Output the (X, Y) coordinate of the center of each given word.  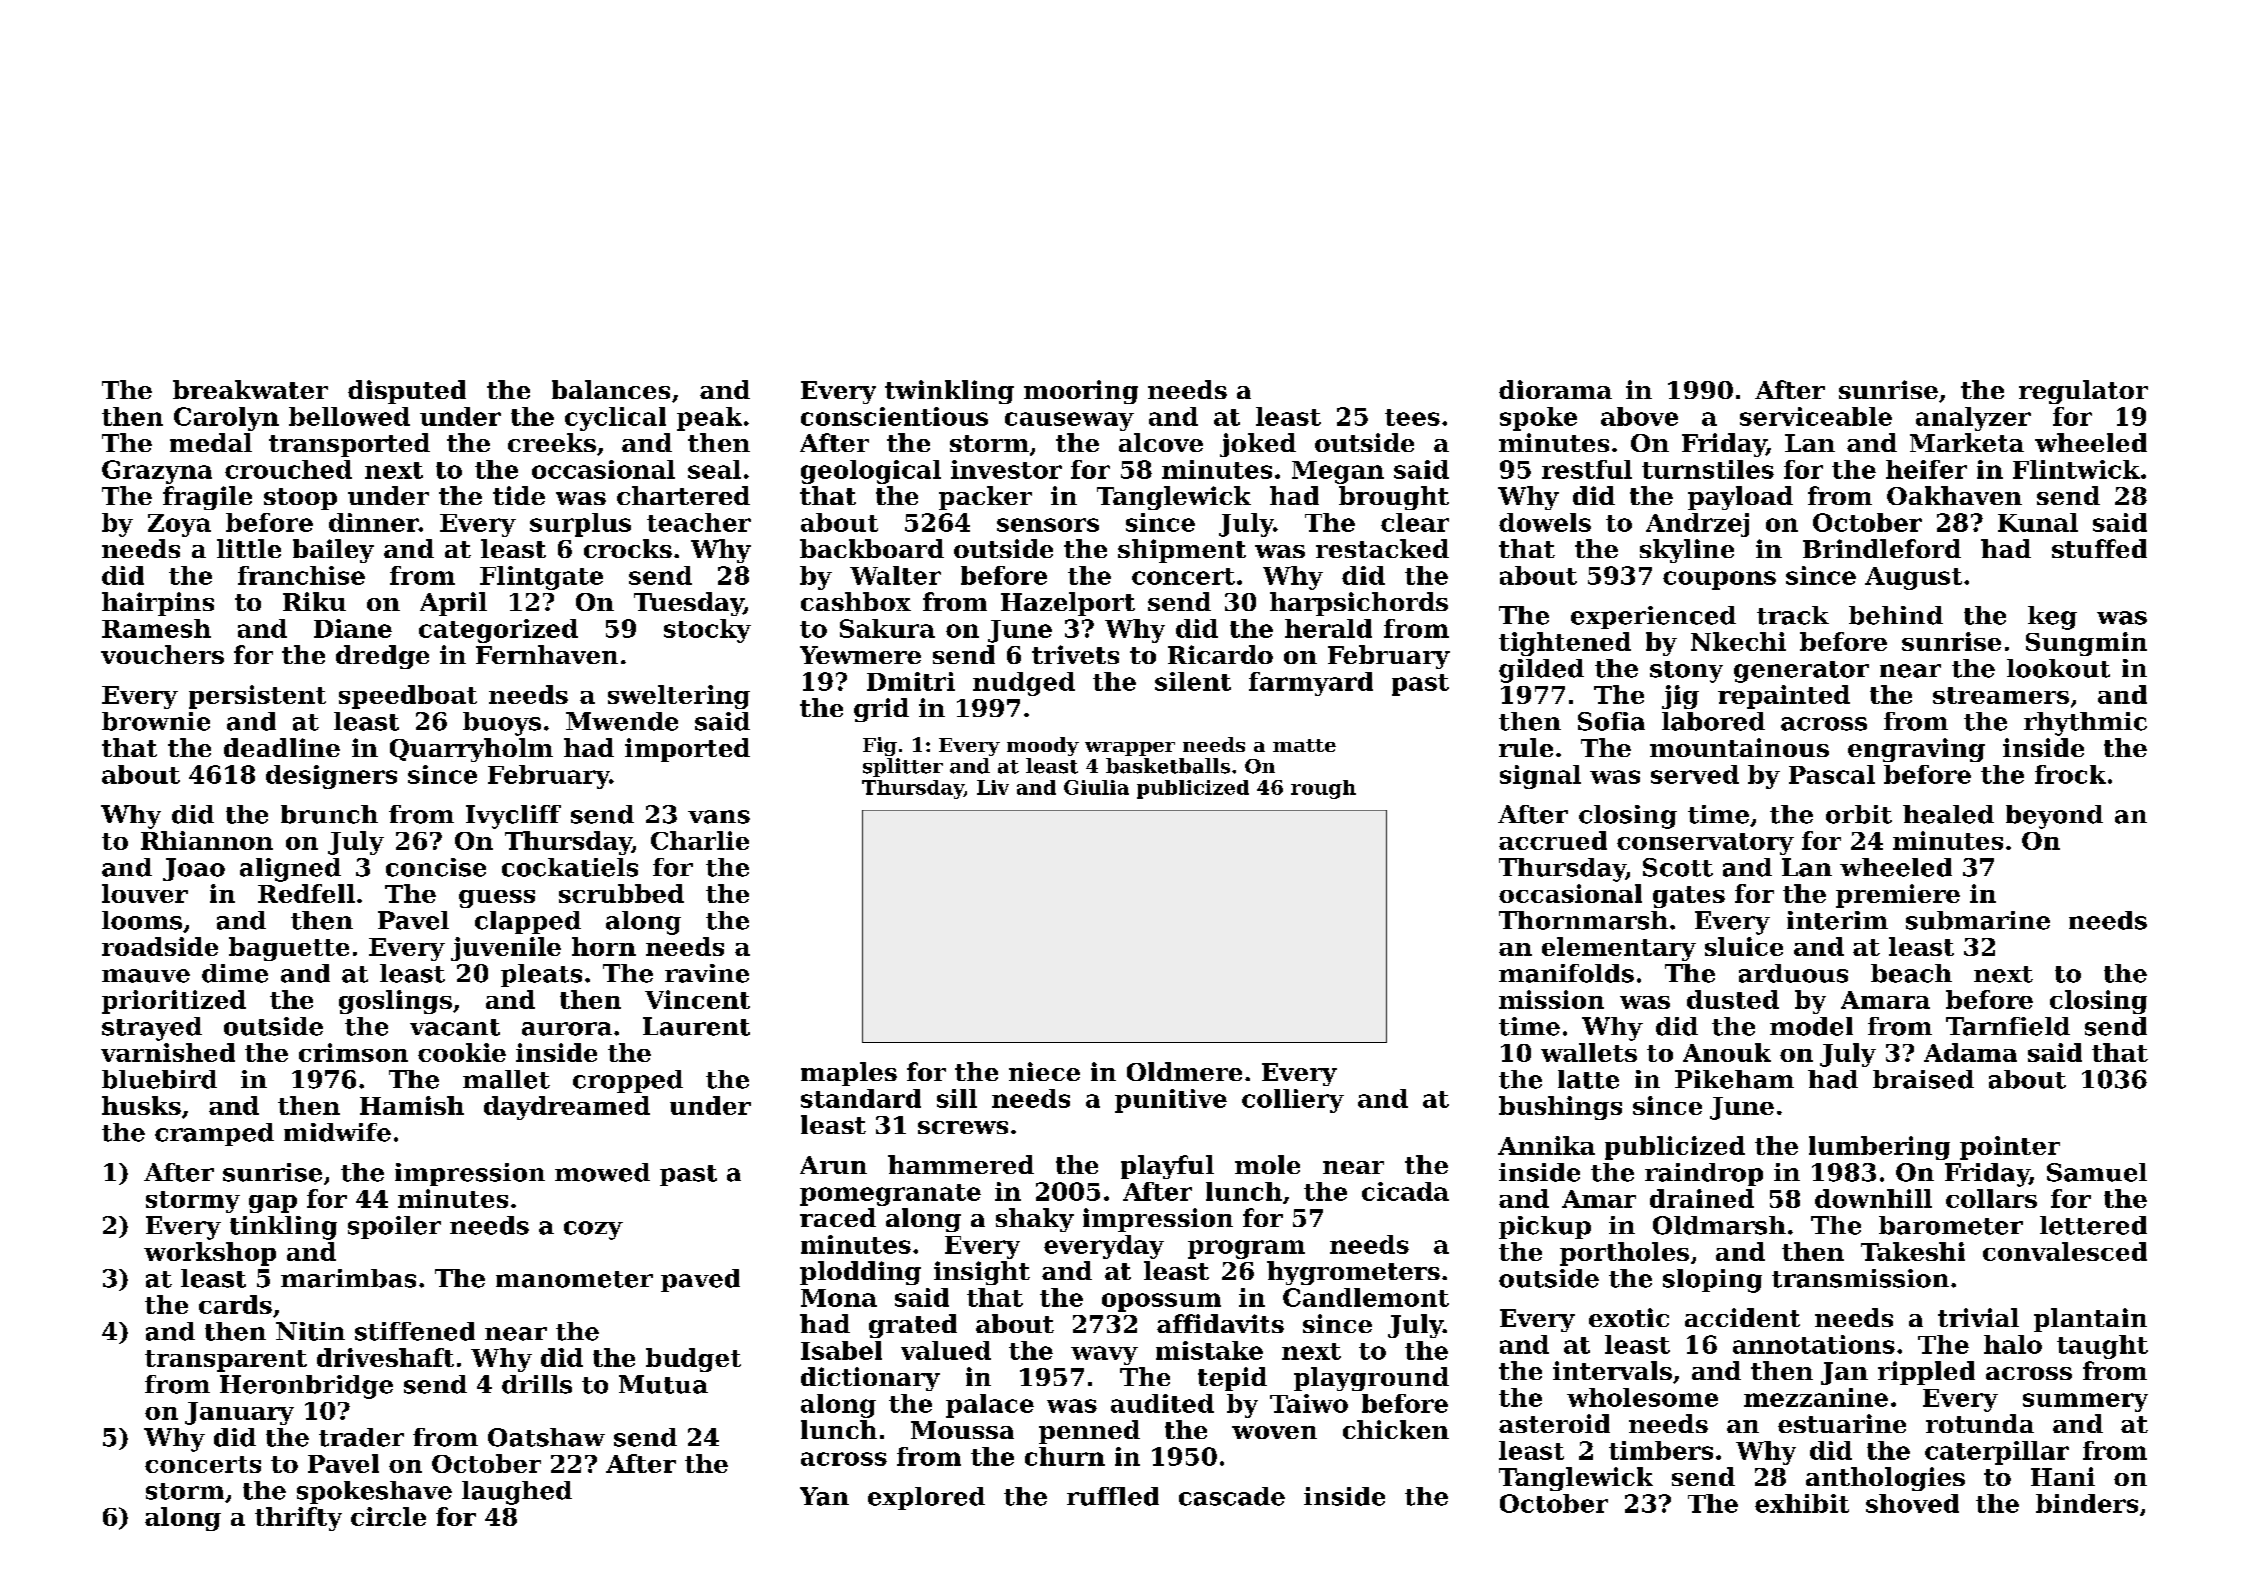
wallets (1589, 1052)
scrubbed (621, 893)
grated (913, 1326)
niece (1044, 1071)
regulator (2083, 392)
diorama (1555, 389)
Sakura (887, 628)
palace (990, 1406)
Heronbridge (306, 1387)
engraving (1916, 750)
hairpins (158, 604)
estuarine (1842, 1423)
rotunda (1980, 1423)
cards (235, 1304)
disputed (407, 392)
